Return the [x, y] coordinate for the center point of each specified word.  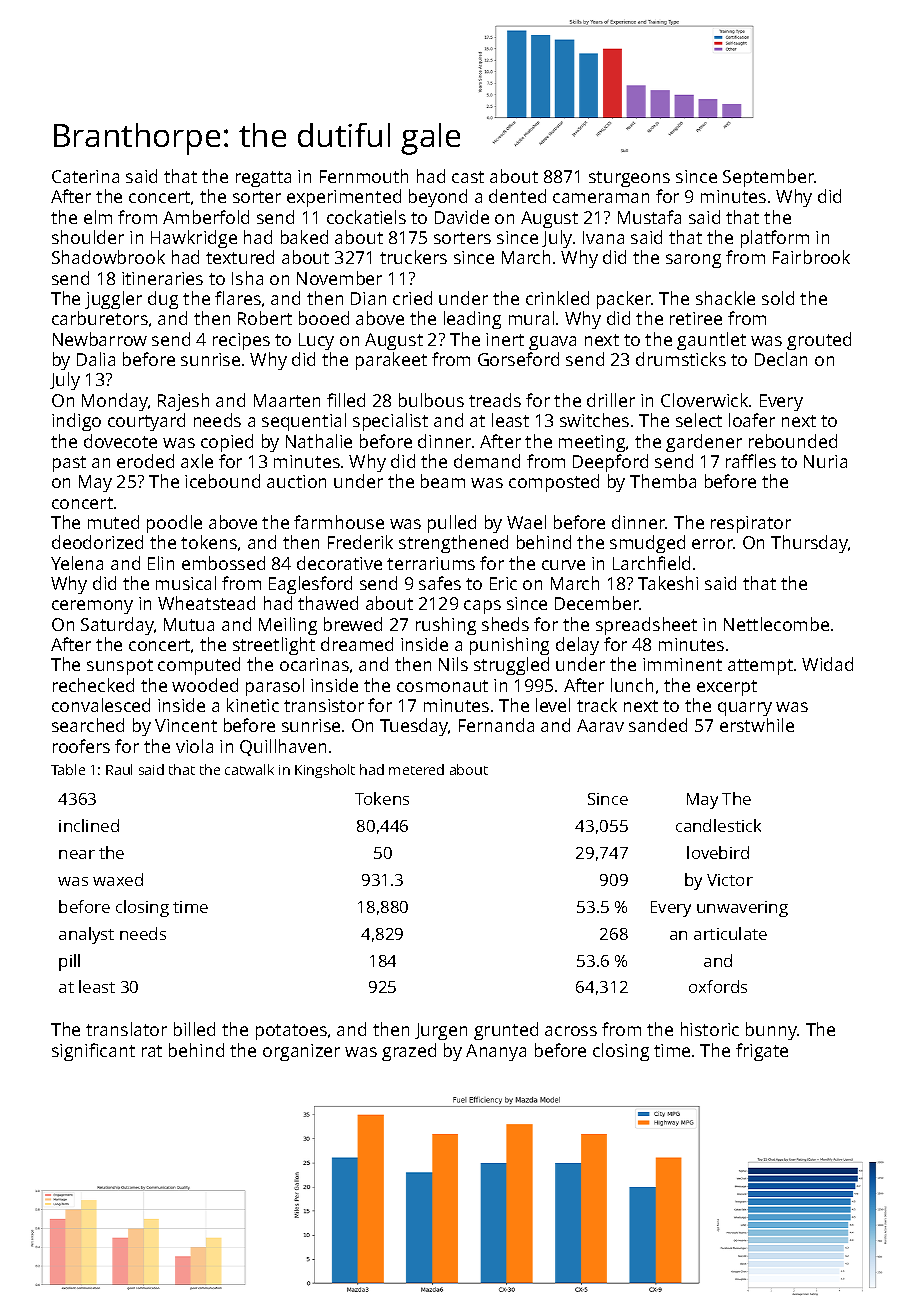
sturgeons [629, 179]
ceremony [92, 607]
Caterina [85, 176]
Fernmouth [364, 176]
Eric [503, 583]
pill [69, 962]
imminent [682, 664]
